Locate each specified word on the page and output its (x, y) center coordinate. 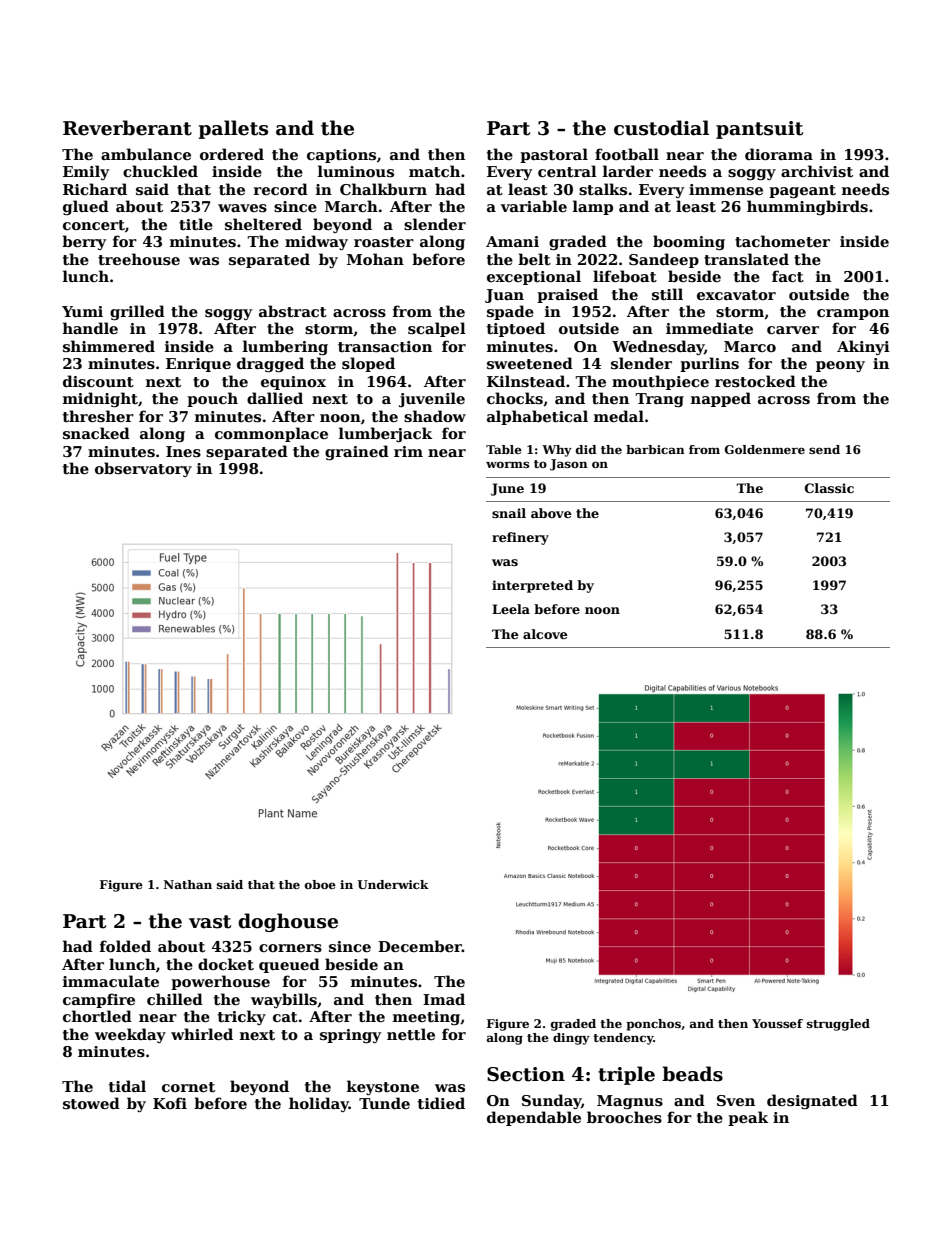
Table (504, 449)
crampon (853, 314)
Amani (512, 241)
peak (748, 1118)
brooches (624, 1117)
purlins (709, 364)
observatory (143, 469)
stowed (91, 1103)
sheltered (263, 224)
